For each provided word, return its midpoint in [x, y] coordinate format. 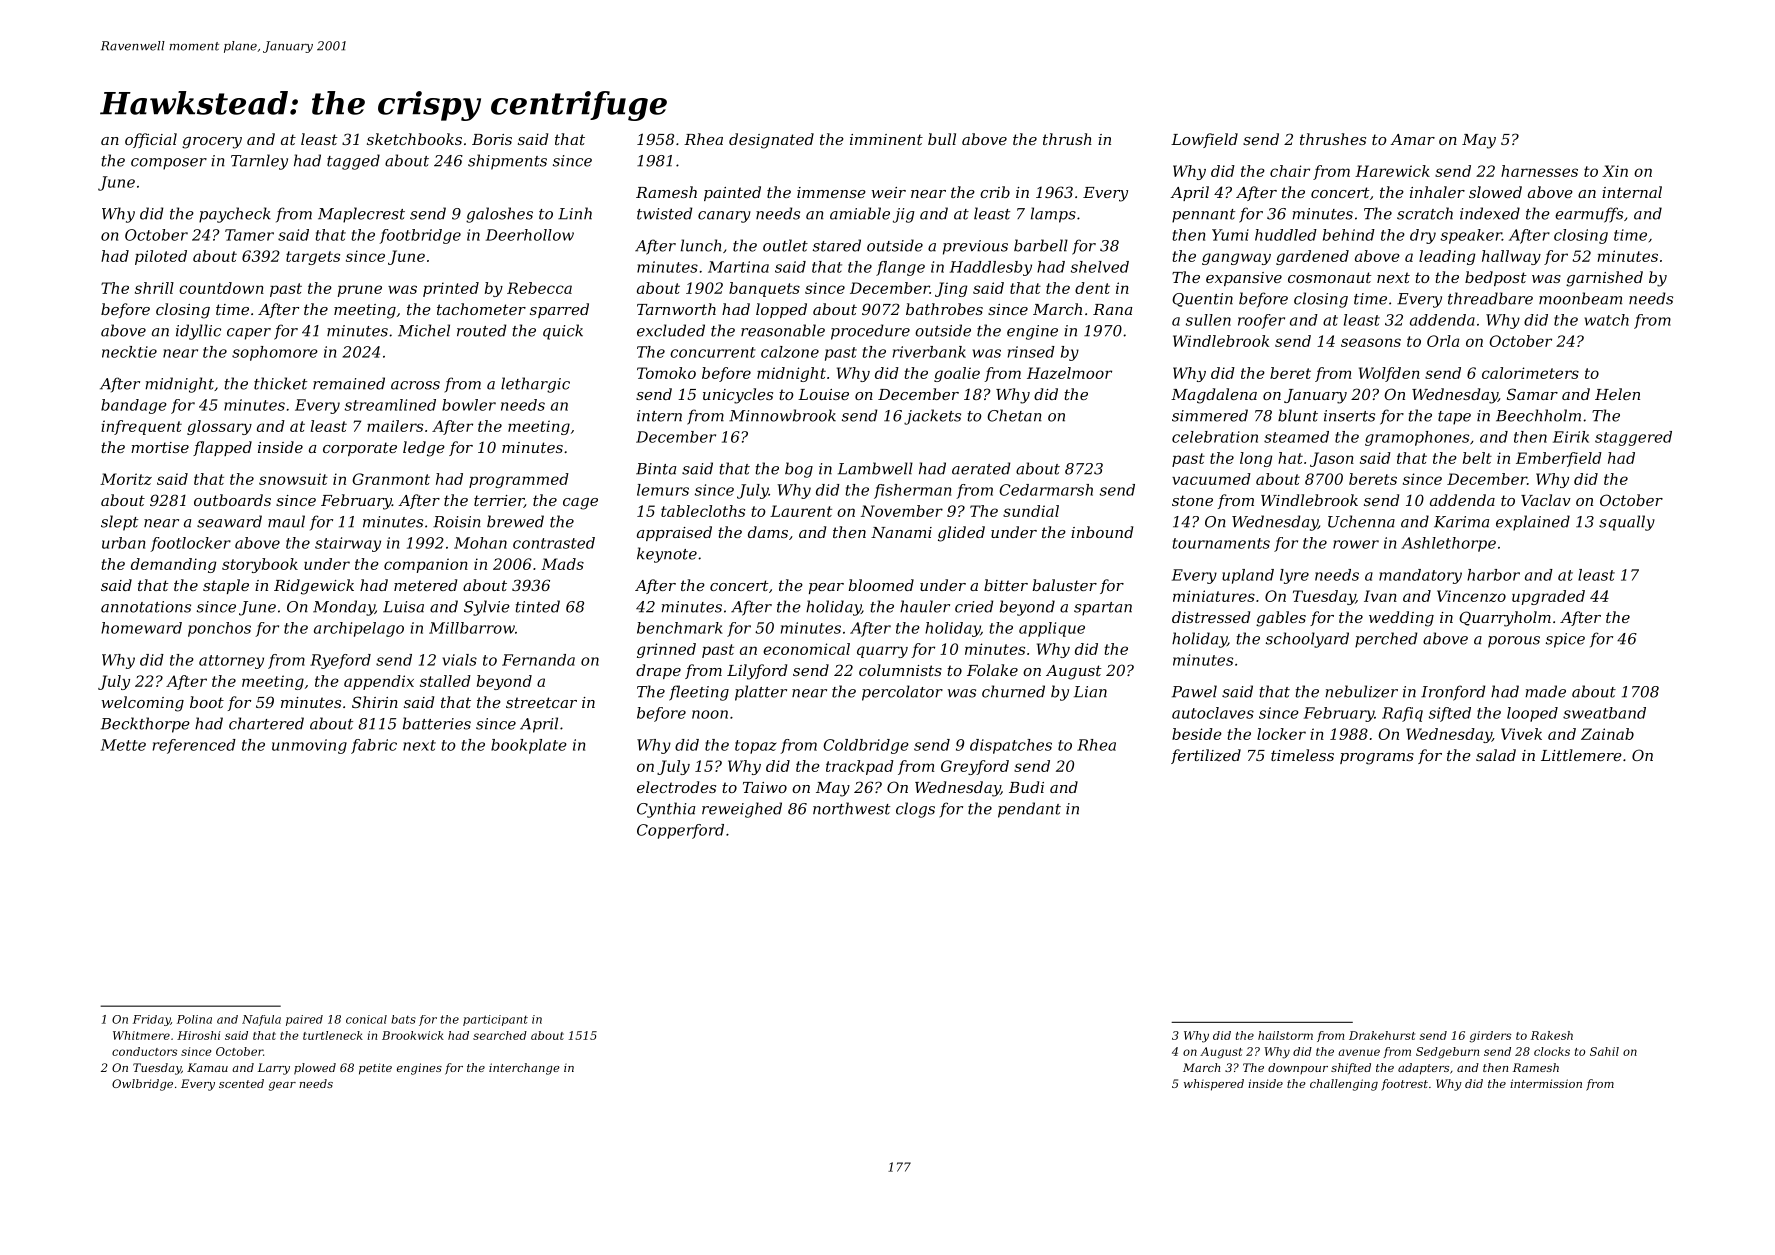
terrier [499, 501]
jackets [932, 417]
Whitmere [141, 1035]
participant [495, 1020]
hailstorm [1285, 1035]
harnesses [1539, 171]
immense [831, 192]
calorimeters [1530, 373]
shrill [154, 288]
